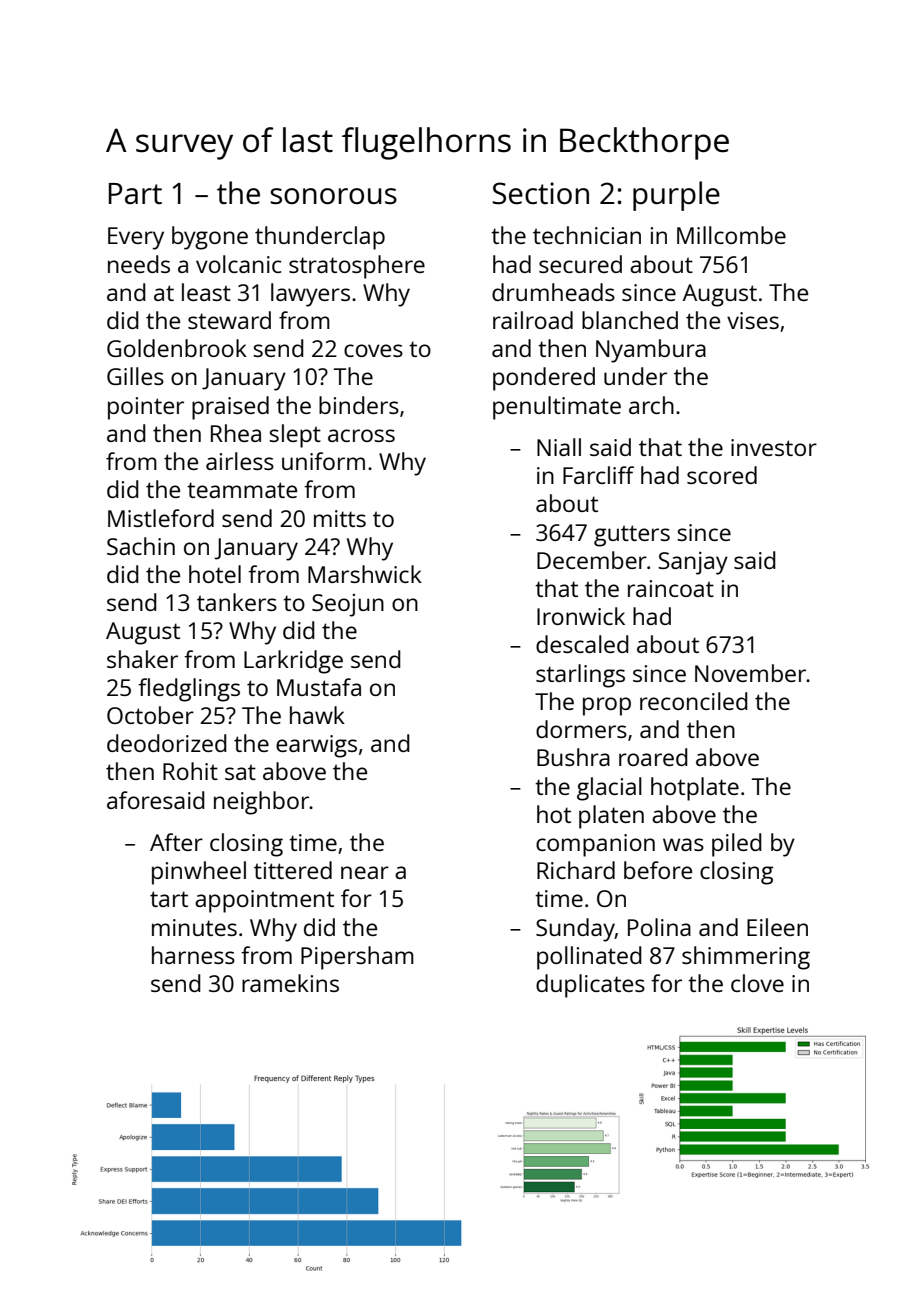 This image has height=1311, width=924. I want to click on volcanic, so click(239, 264).
